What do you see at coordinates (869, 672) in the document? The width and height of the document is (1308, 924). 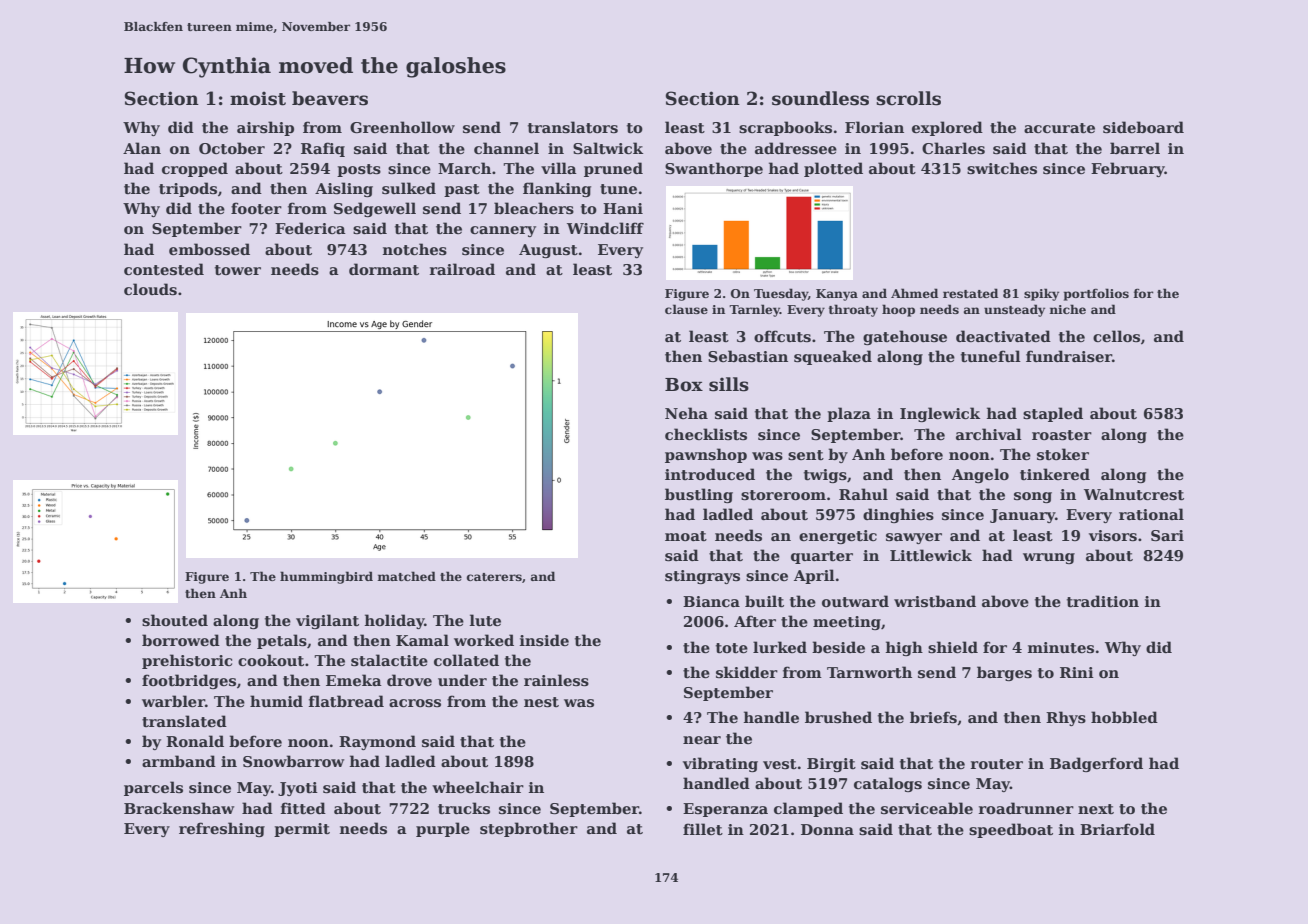 I see `Tarnworth` at bounding box center [869, 672].
